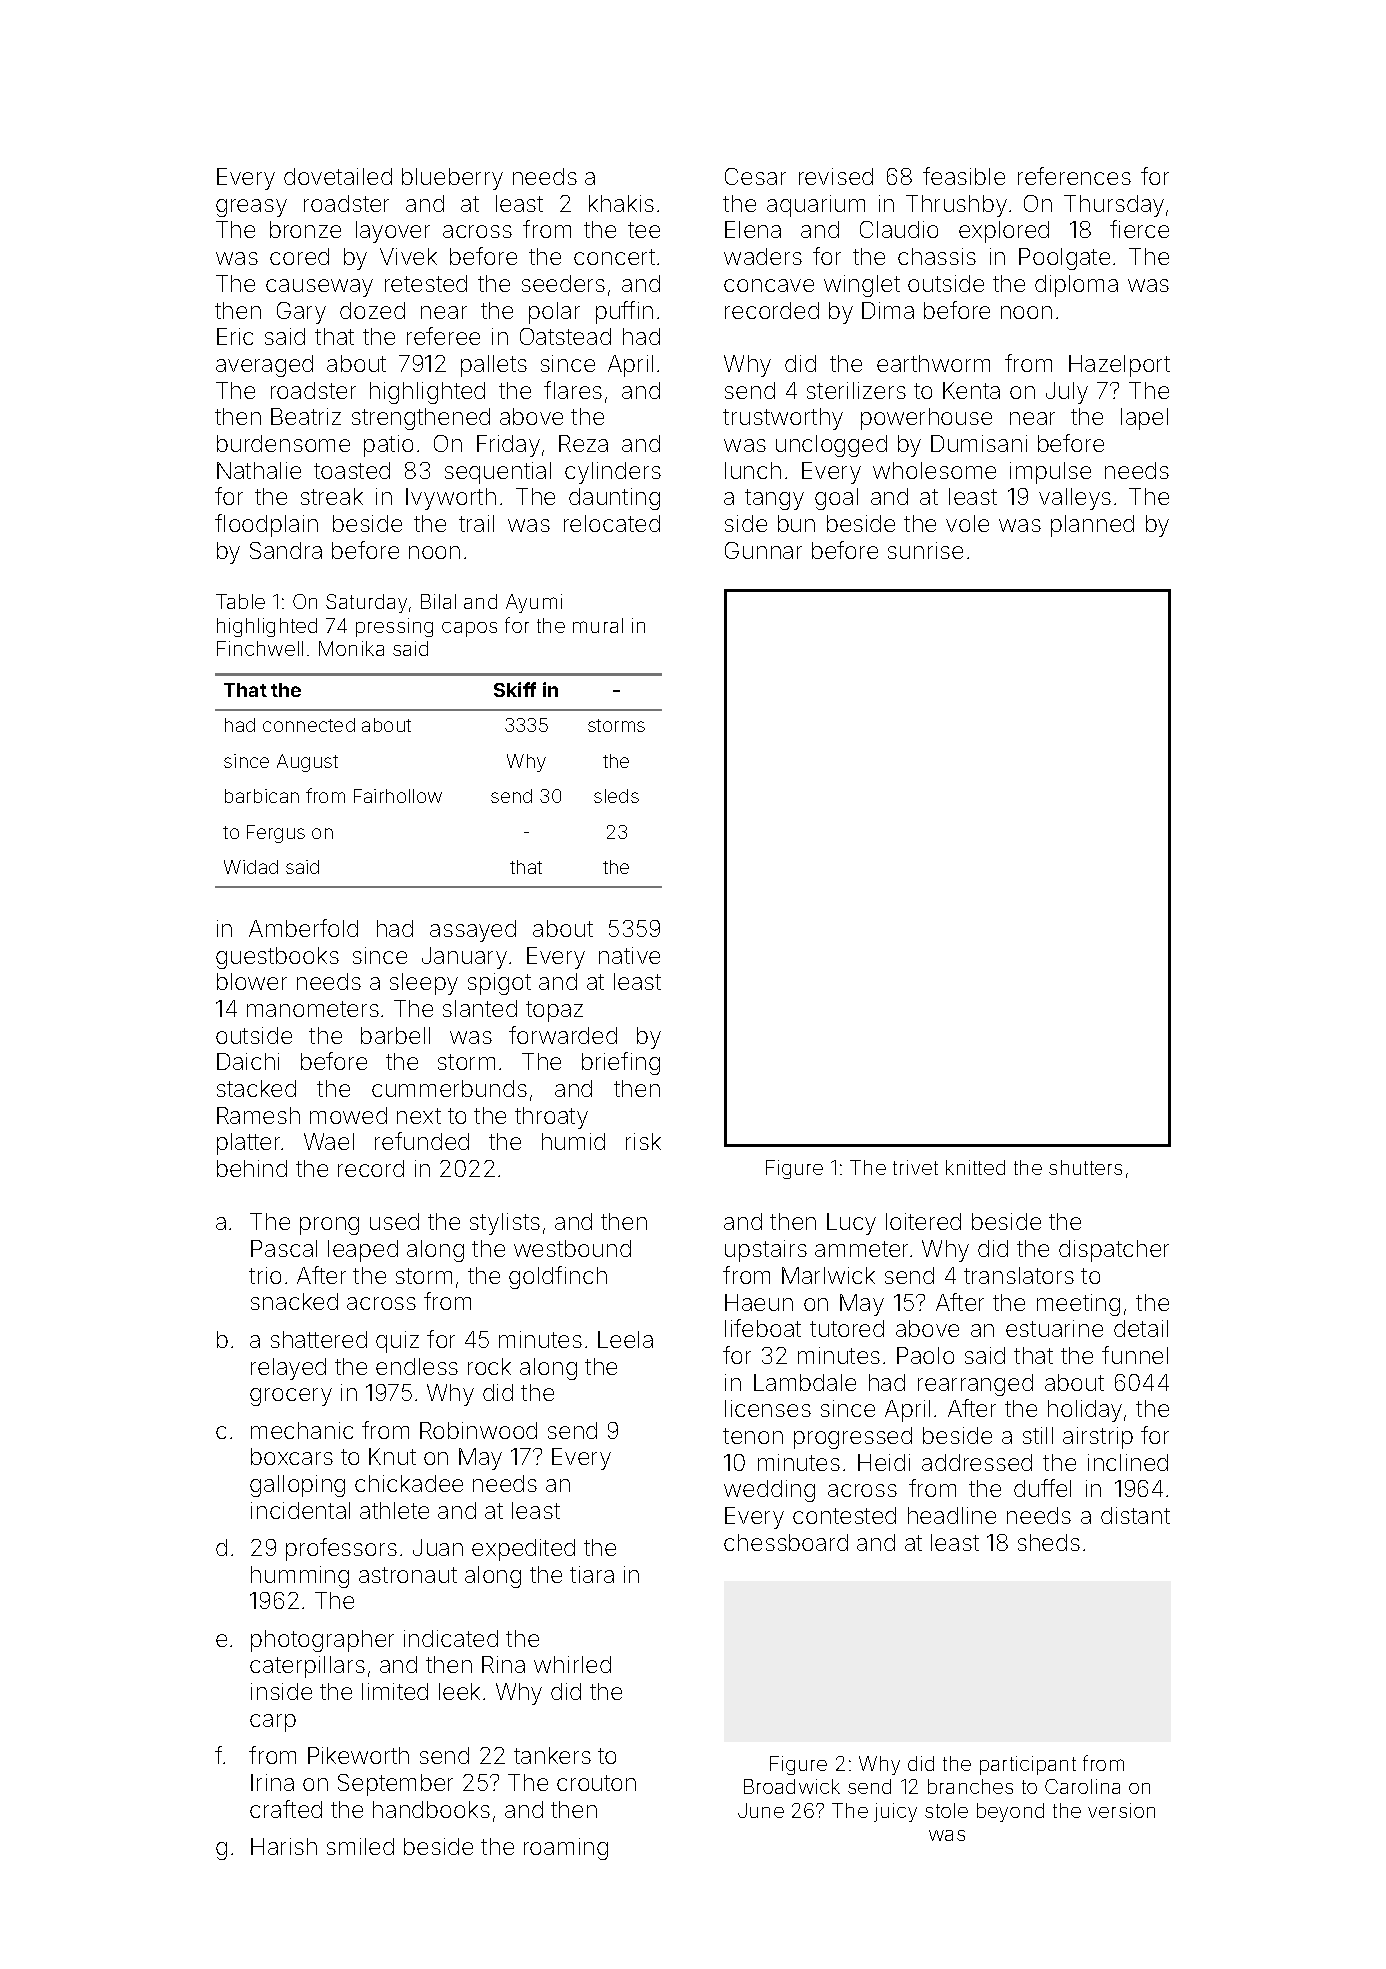 The width and height of the page is (1386, 1969). I want to click on mural, so click(598, 625).
